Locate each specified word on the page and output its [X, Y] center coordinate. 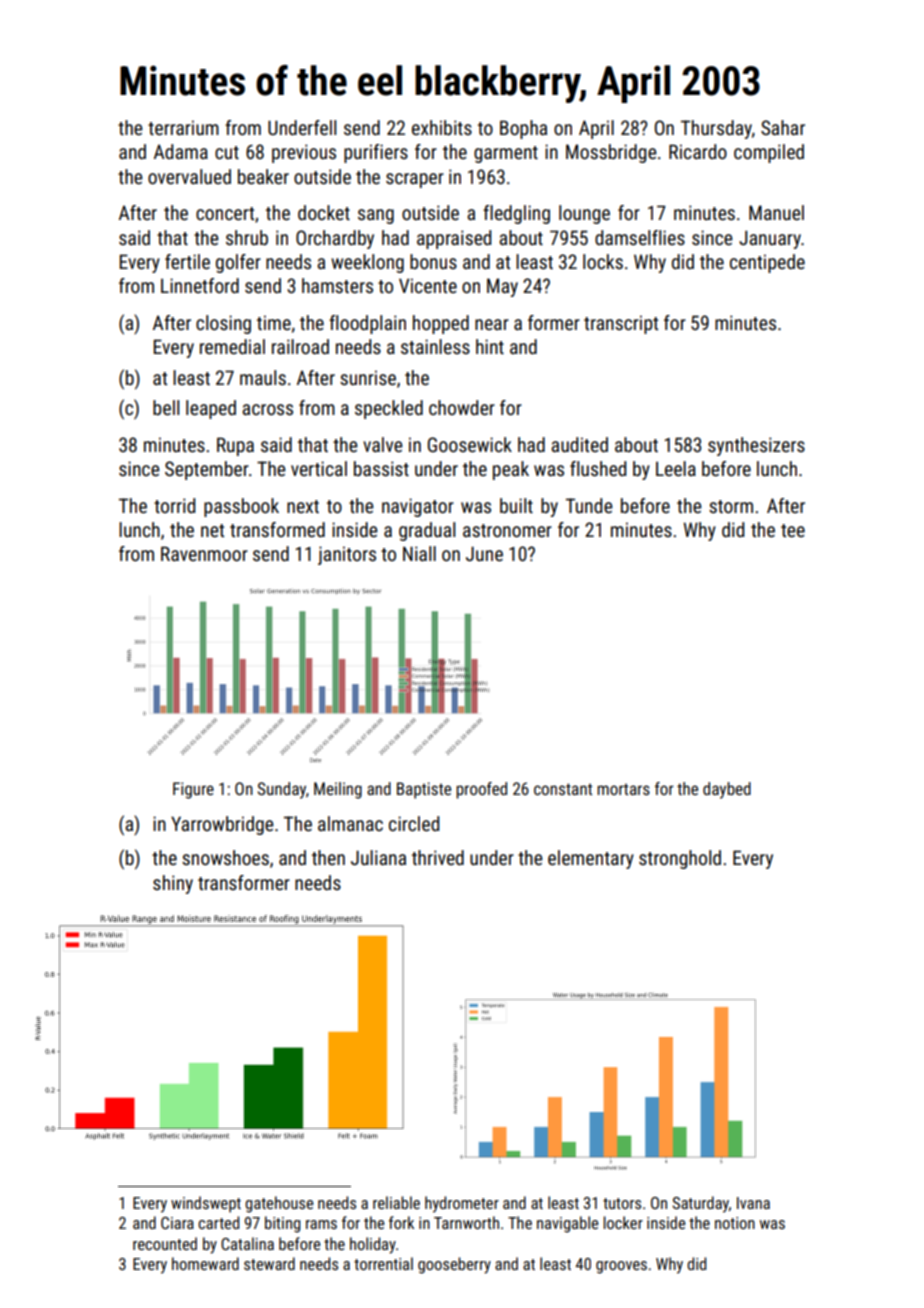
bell [166, 407]
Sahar [783, 127]
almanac [350, 823]
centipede [767, 263]
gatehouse [279, 1204]
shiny [173, 884]
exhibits [442, 127]
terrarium [183, 127]
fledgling [516, 214]
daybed [727, 790]
